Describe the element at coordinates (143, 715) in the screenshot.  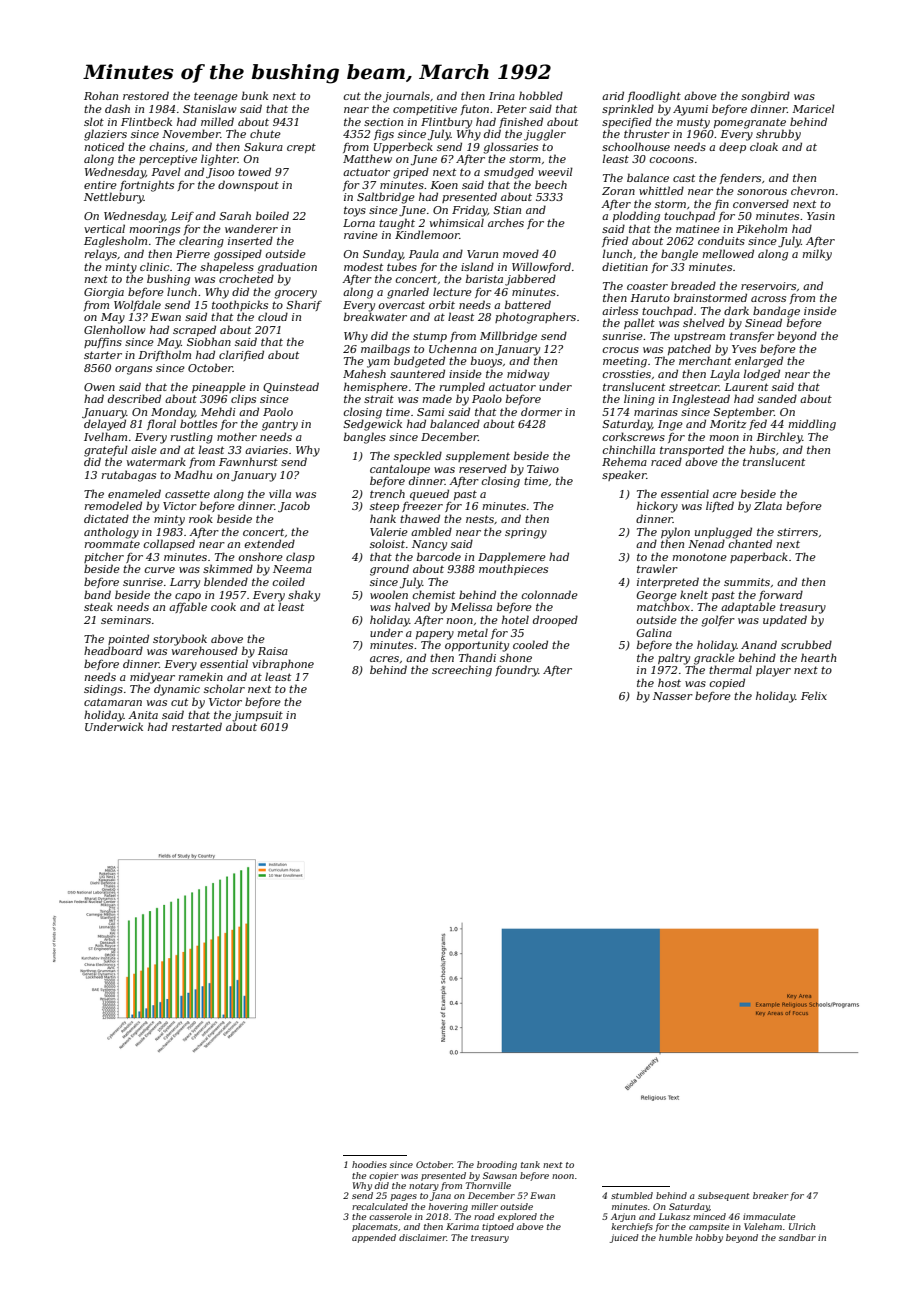
I see `Anita` at that location.
